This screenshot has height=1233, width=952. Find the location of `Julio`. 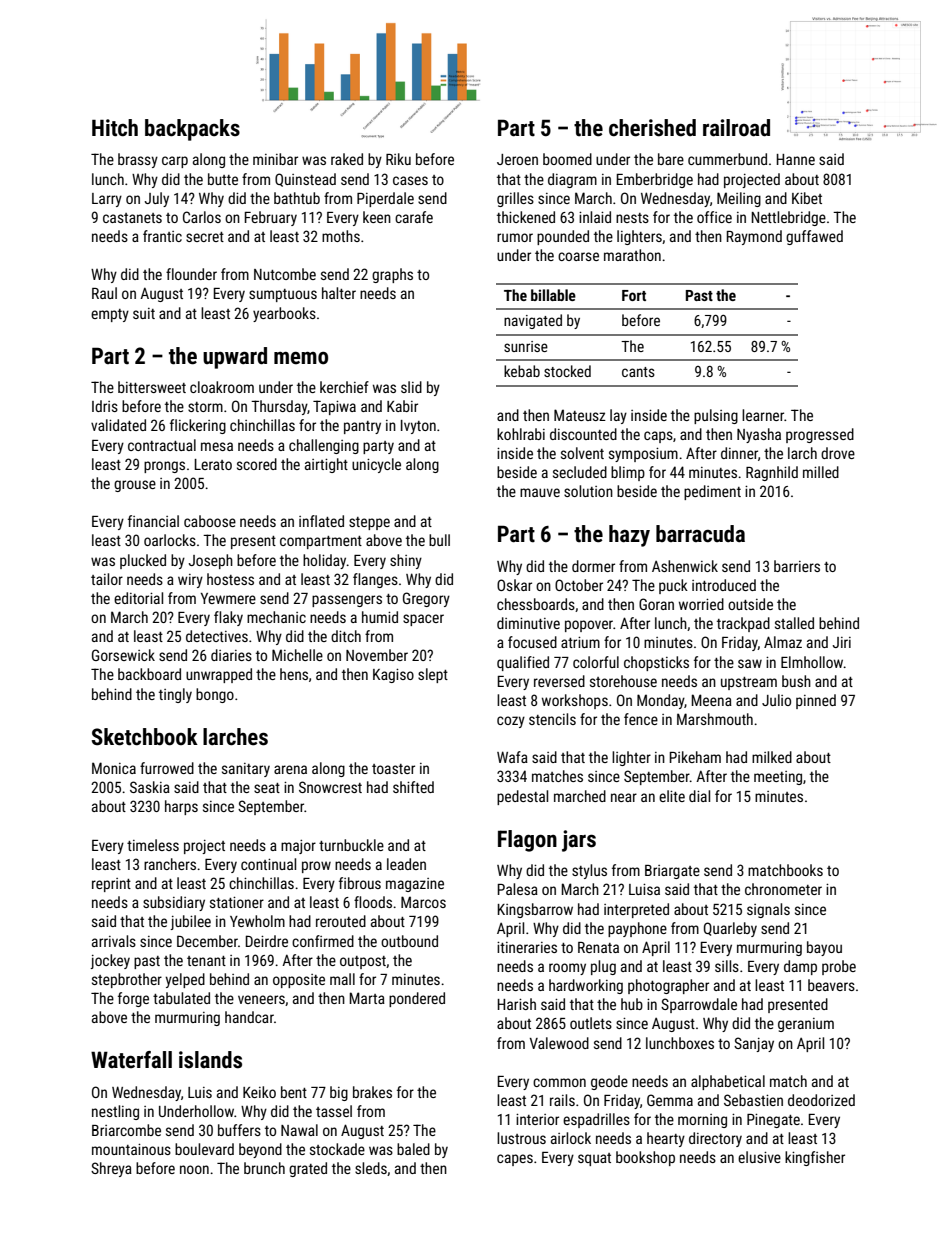

Julio is located at coordinates (776, 700).
